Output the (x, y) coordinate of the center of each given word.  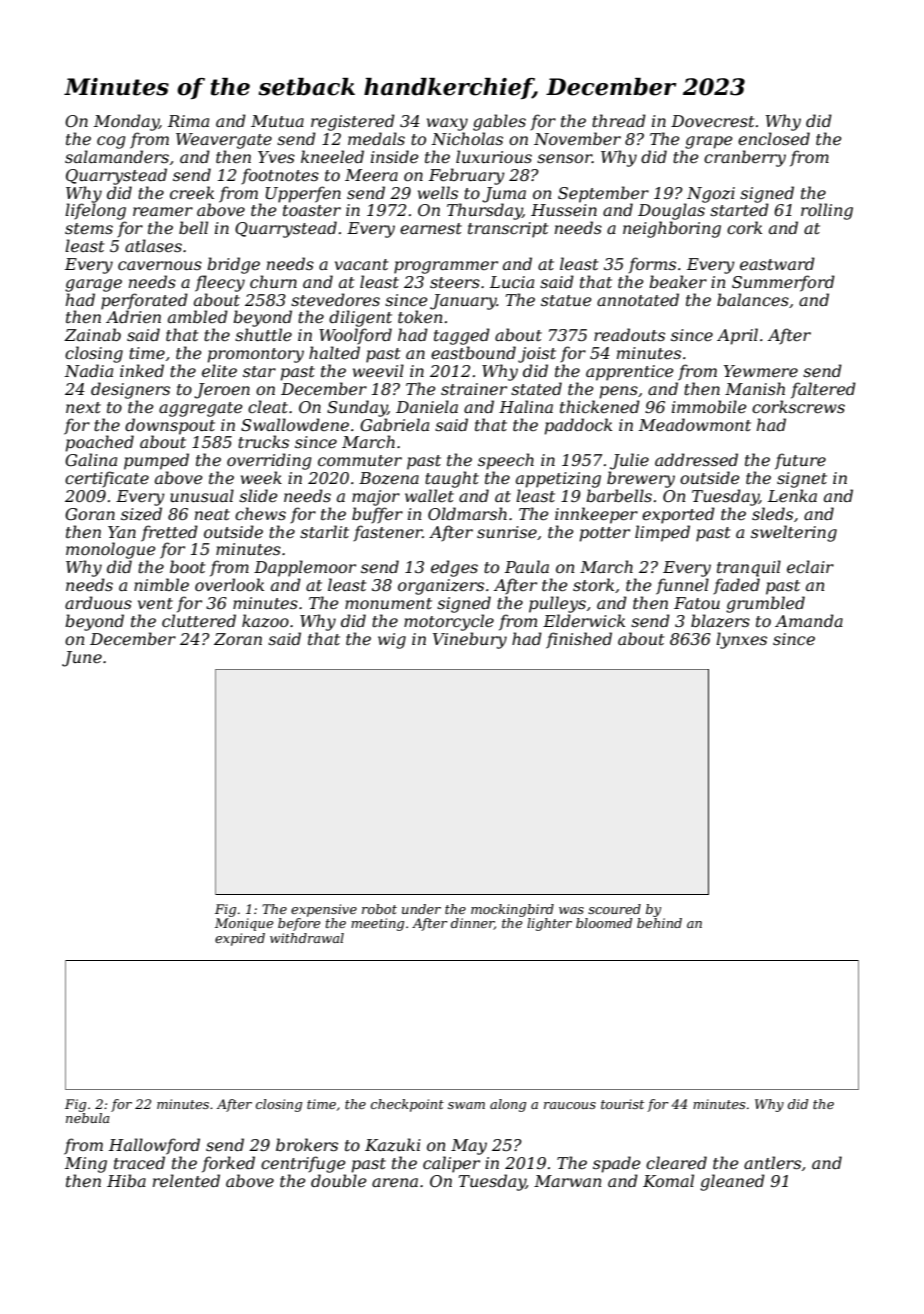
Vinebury (470, 640)
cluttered (199, 620)
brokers (307, 1144)
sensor (564, 158)
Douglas (671, 211)
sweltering (794, 533)
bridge (233, 265)
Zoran (238, 639)
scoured (614, 909)
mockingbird (512, 910)
